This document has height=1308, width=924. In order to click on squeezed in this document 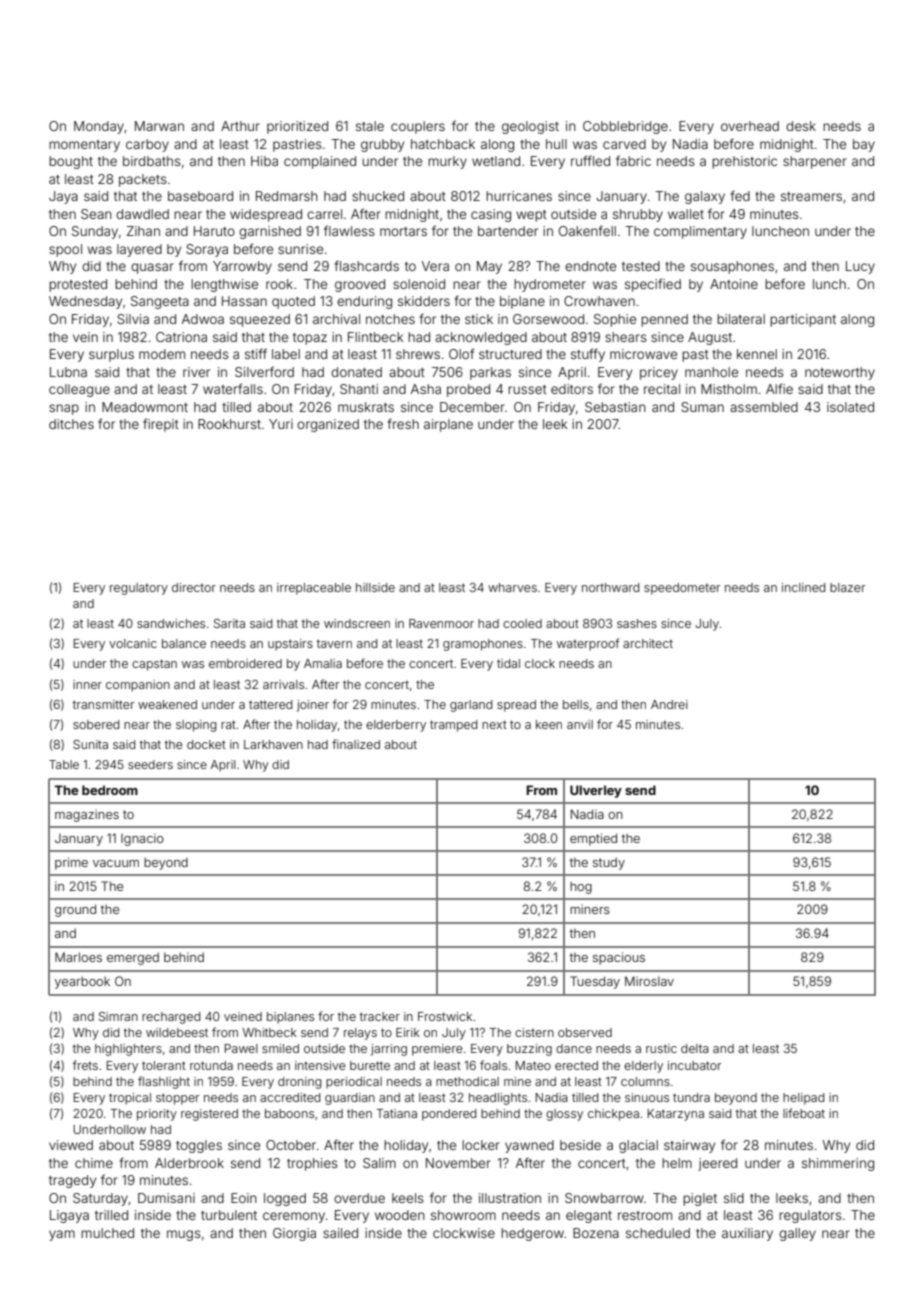, I will do `click(260, 320)`.
